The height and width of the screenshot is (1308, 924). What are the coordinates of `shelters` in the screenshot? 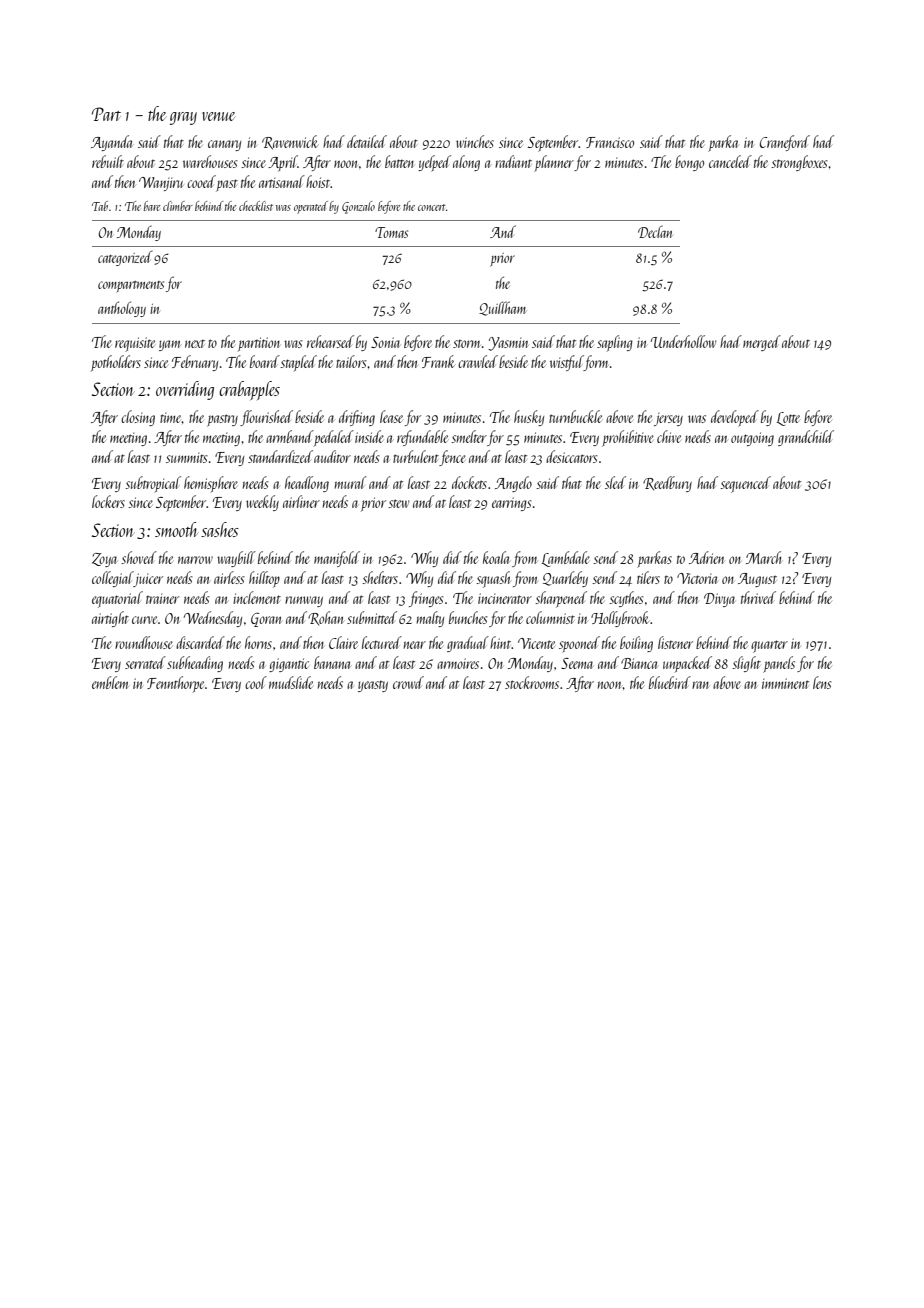 It's located at (380, 577).
